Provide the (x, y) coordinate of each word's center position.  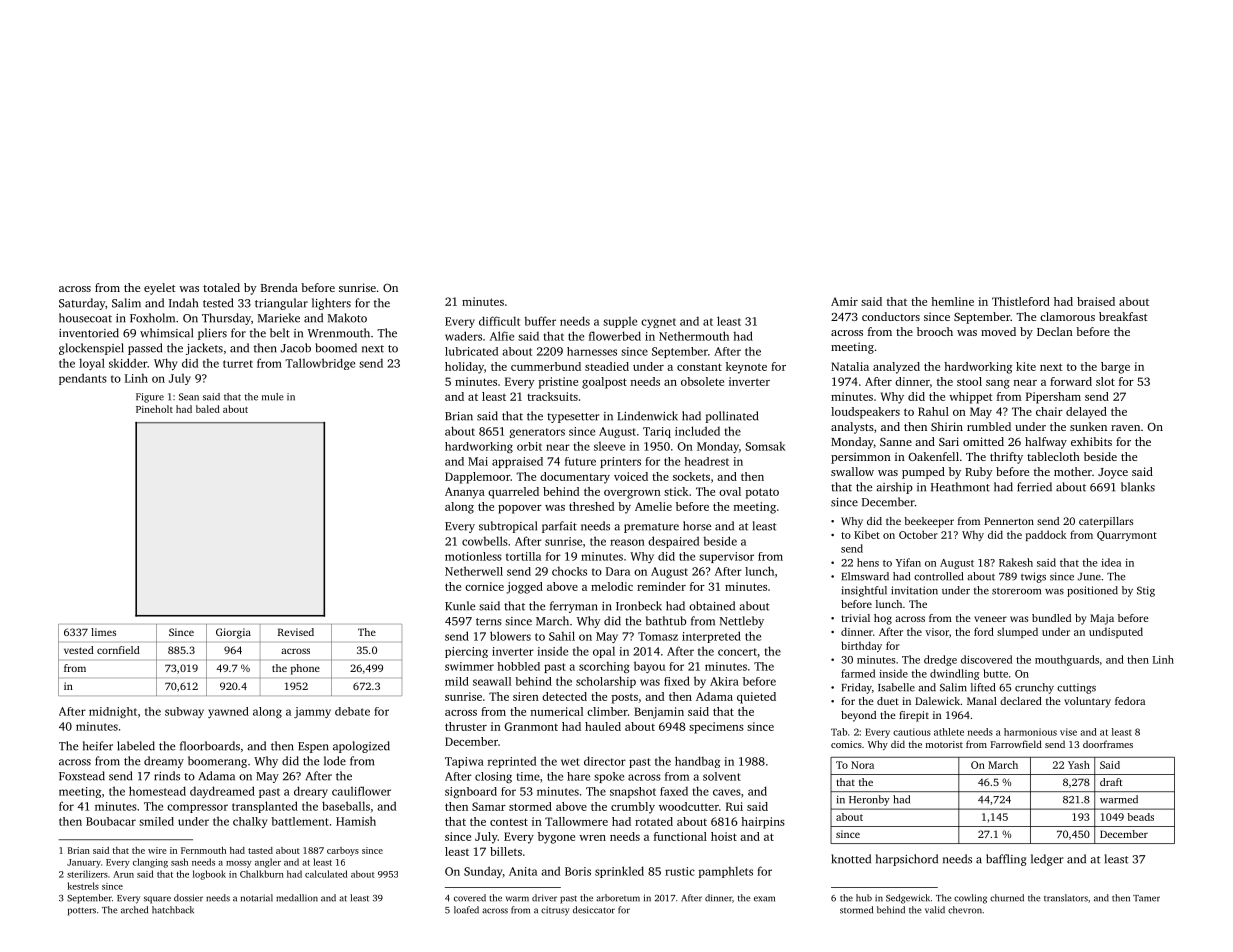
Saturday (82, 304)
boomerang (217, 762)
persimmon (861, 458)
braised (1096, 301)
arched (134, 910)
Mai (478, 461)
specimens (716, 728)
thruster (466, 726)
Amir (844, 301)
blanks (1138, 487)
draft (1111, 782)
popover (520, 509)
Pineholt (154, 409)
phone (305, 669)
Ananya (465, 493)
